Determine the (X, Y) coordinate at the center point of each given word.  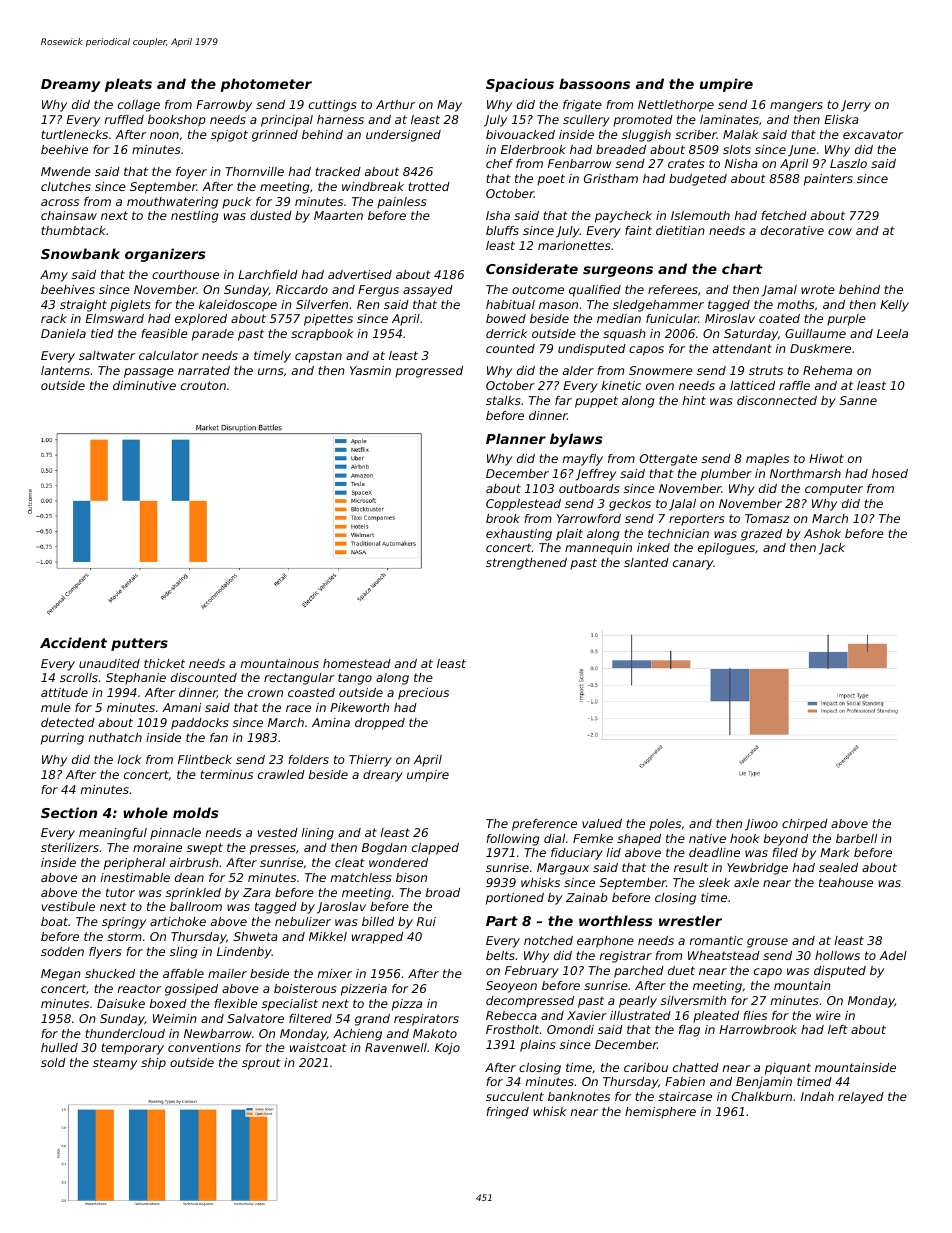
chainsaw (69, 215)
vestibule (68, 906)
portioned (515, 899)
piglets (130, 306)
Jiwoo (761, 825)
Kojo (447, 1049)
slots (737, 149)
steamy (115, 1064)
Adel (893, 955)
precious (423, 694)
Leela (892, 333)
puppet (596, 402)
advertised (360, 274)
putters (139, 644)
